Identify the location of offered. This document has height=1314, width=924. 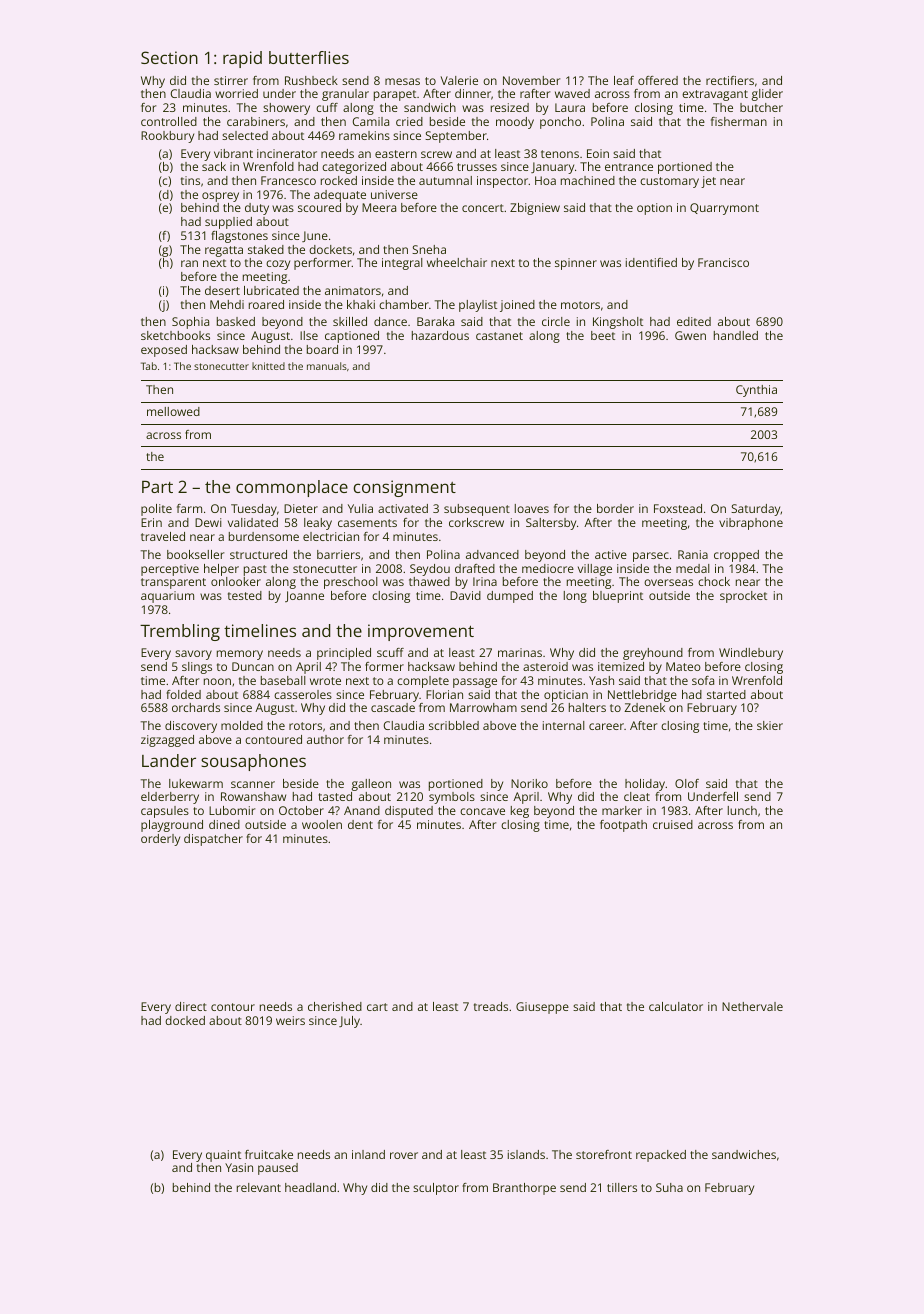
(658, 80).
